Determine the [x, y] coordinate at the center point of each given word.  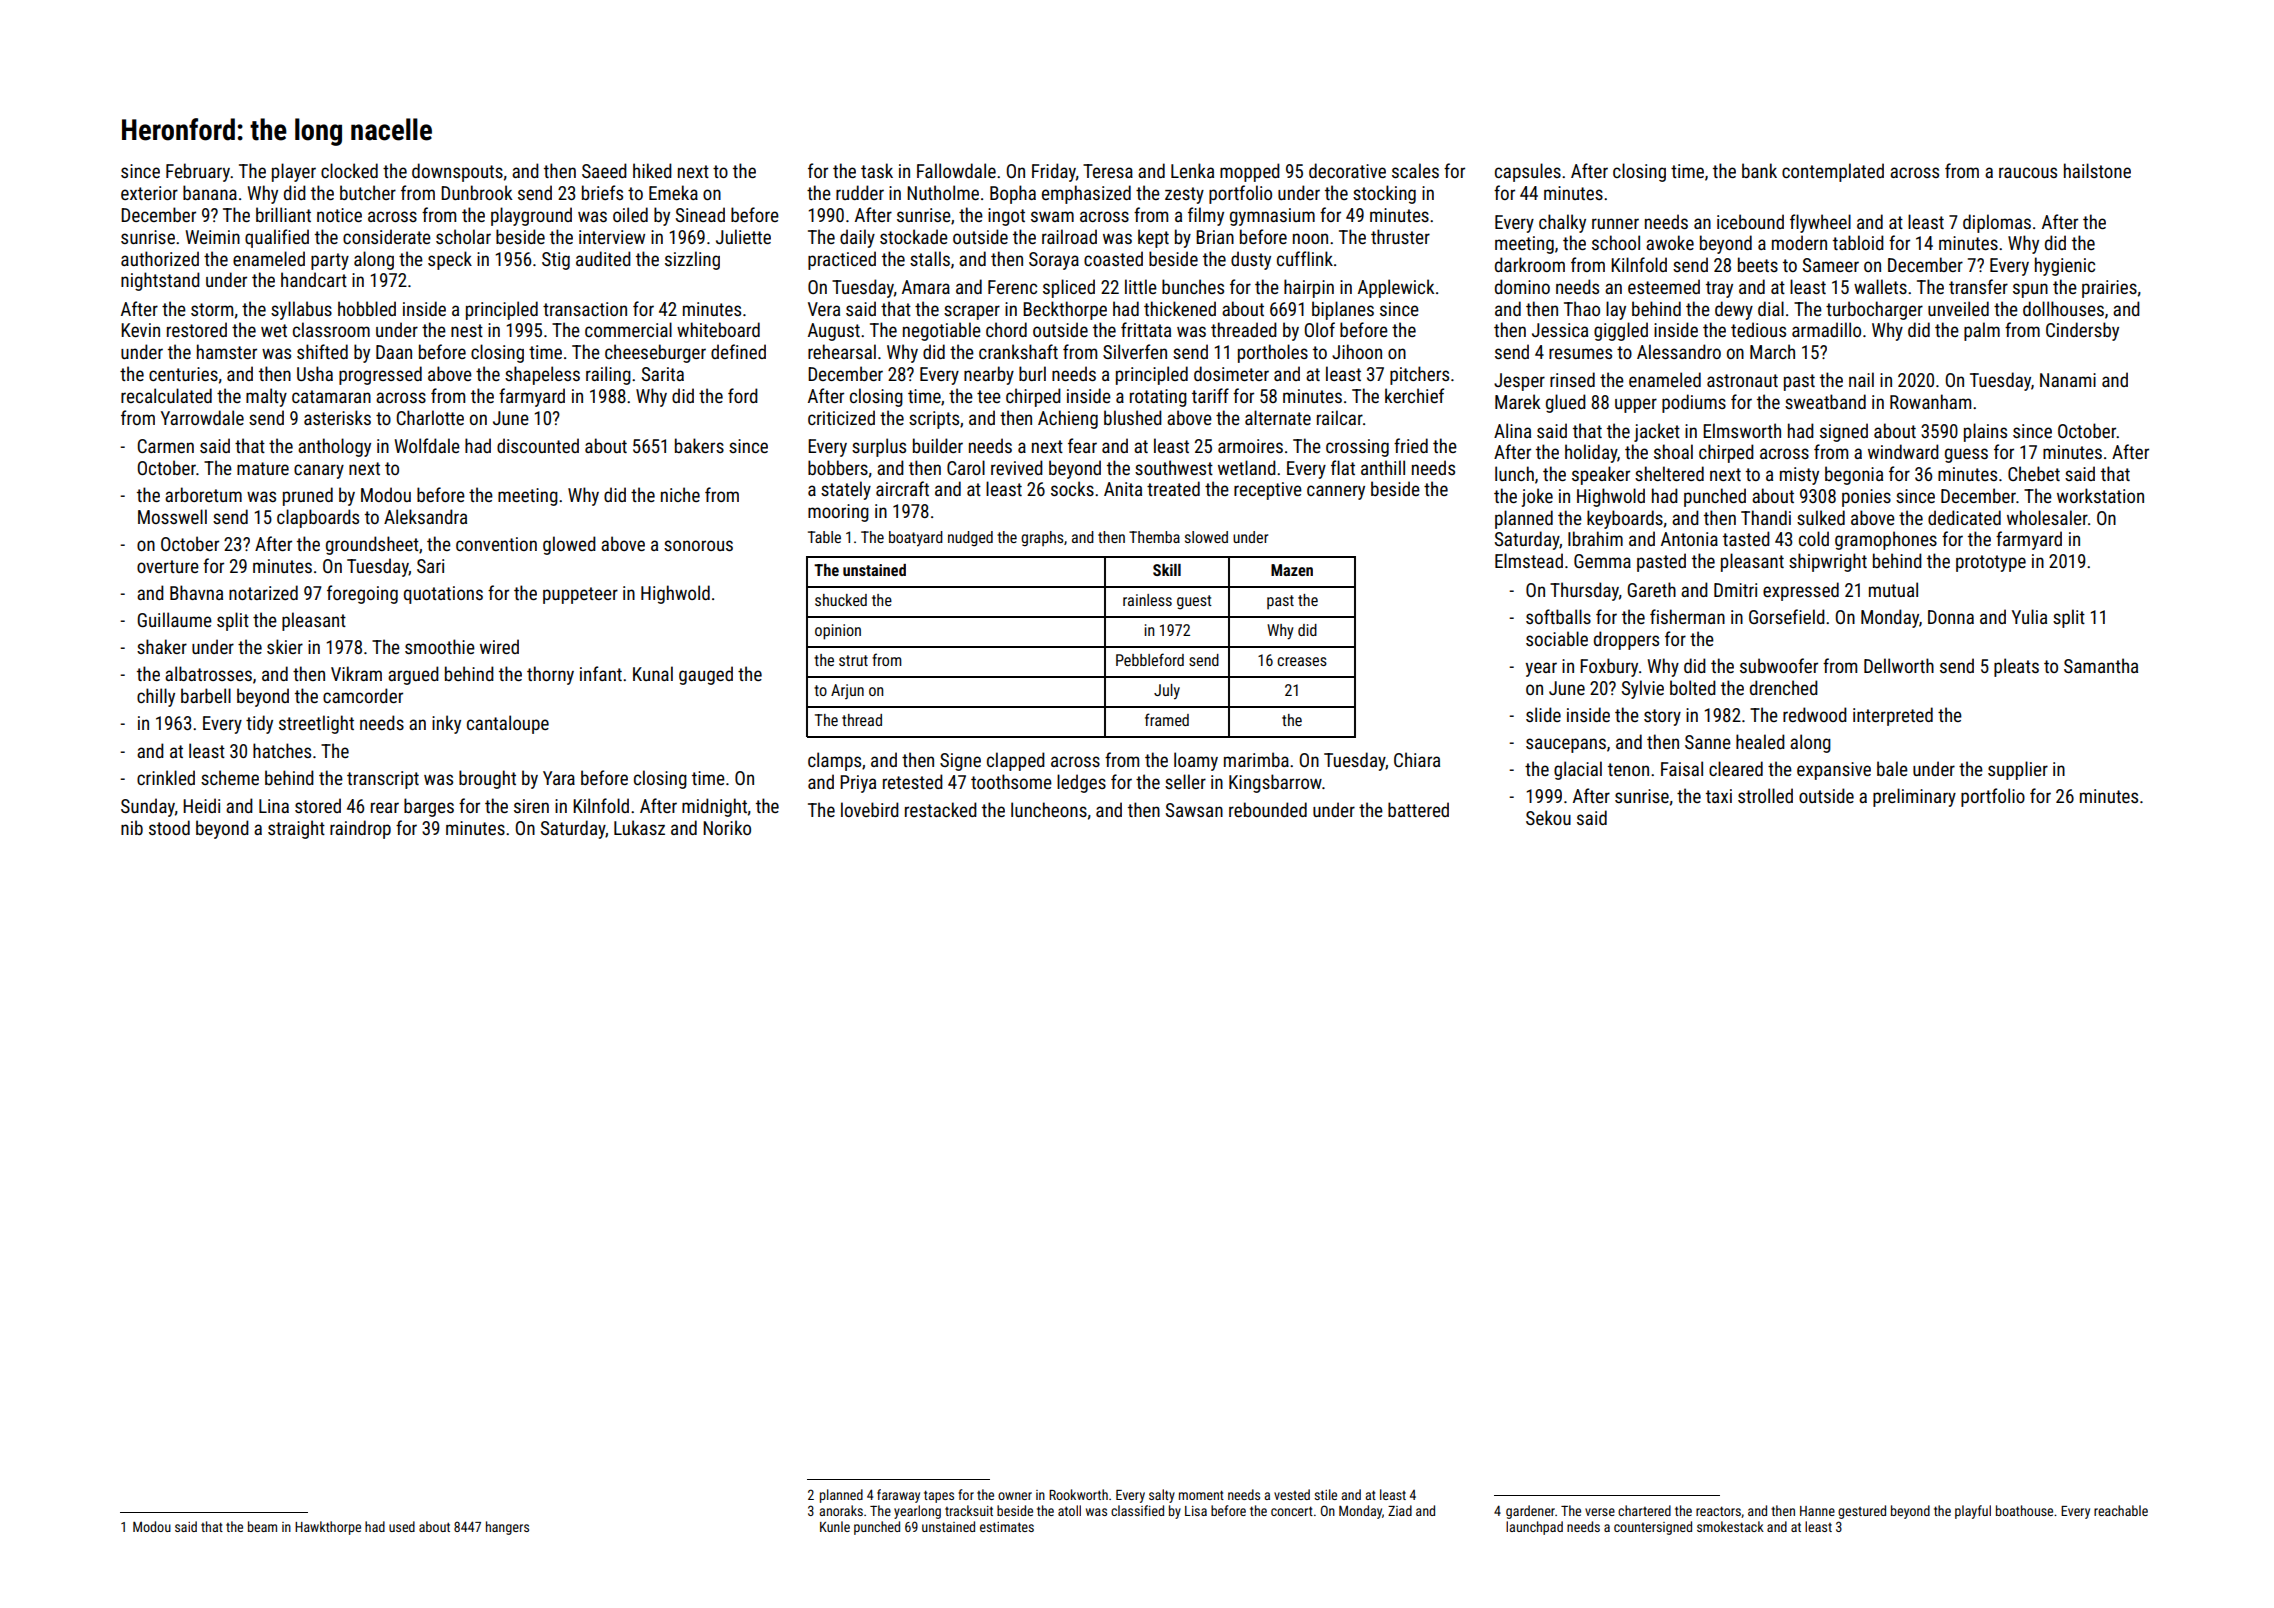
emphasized [1086, 194]
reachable [2121, 1510]
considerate [387, 236]
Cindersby [2082, 331]
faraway [898, 1496]
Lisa [1196, 1511]
